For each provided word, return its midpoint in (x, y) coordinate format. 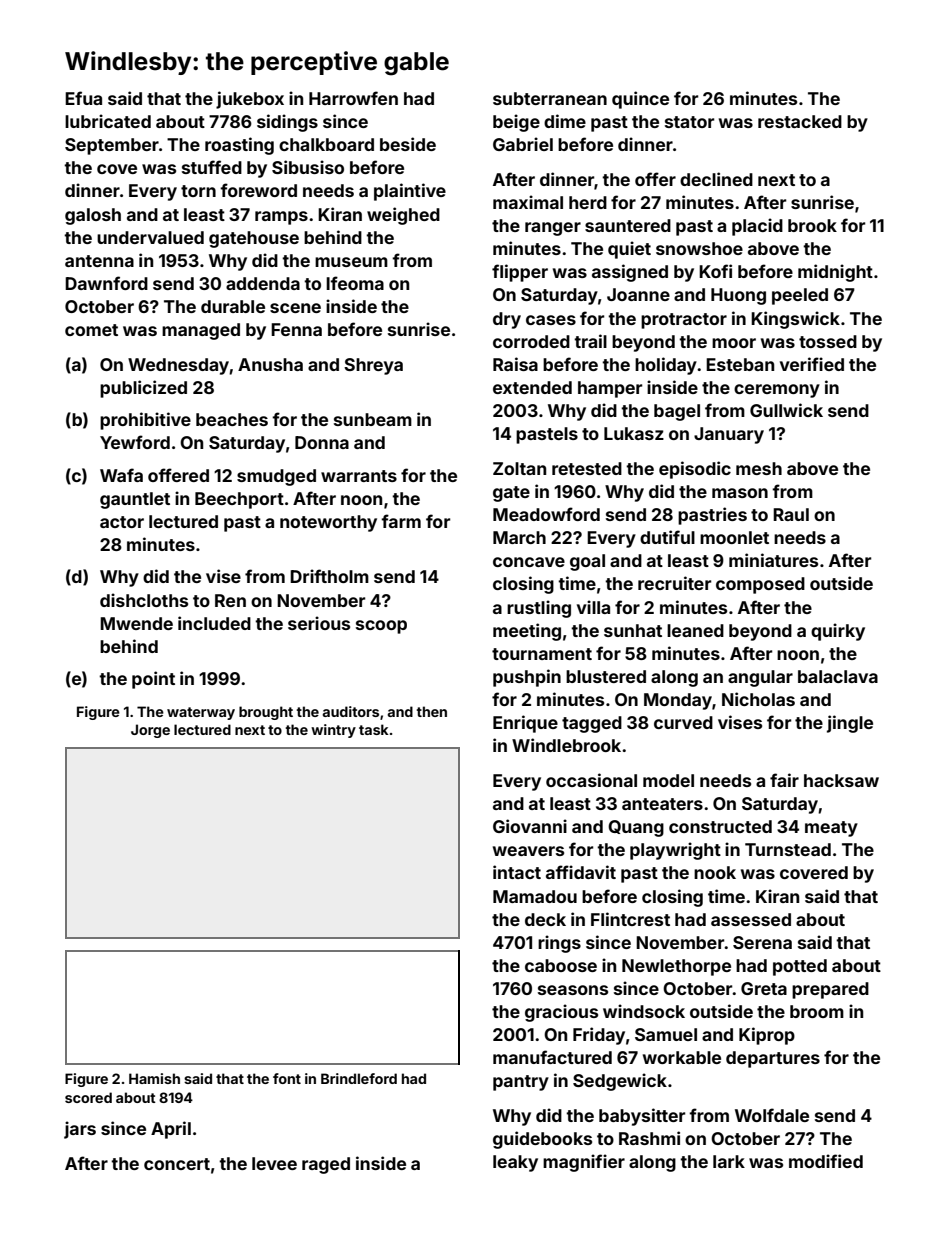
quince (640, 100)
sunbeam (373, 419)
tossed (828, 341)
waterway (201, 713)
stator (689, 122)
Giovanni (530, 826)
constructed (720, 826)
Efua (83, 98)
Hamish (154, 1078)
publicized (143, 389)
